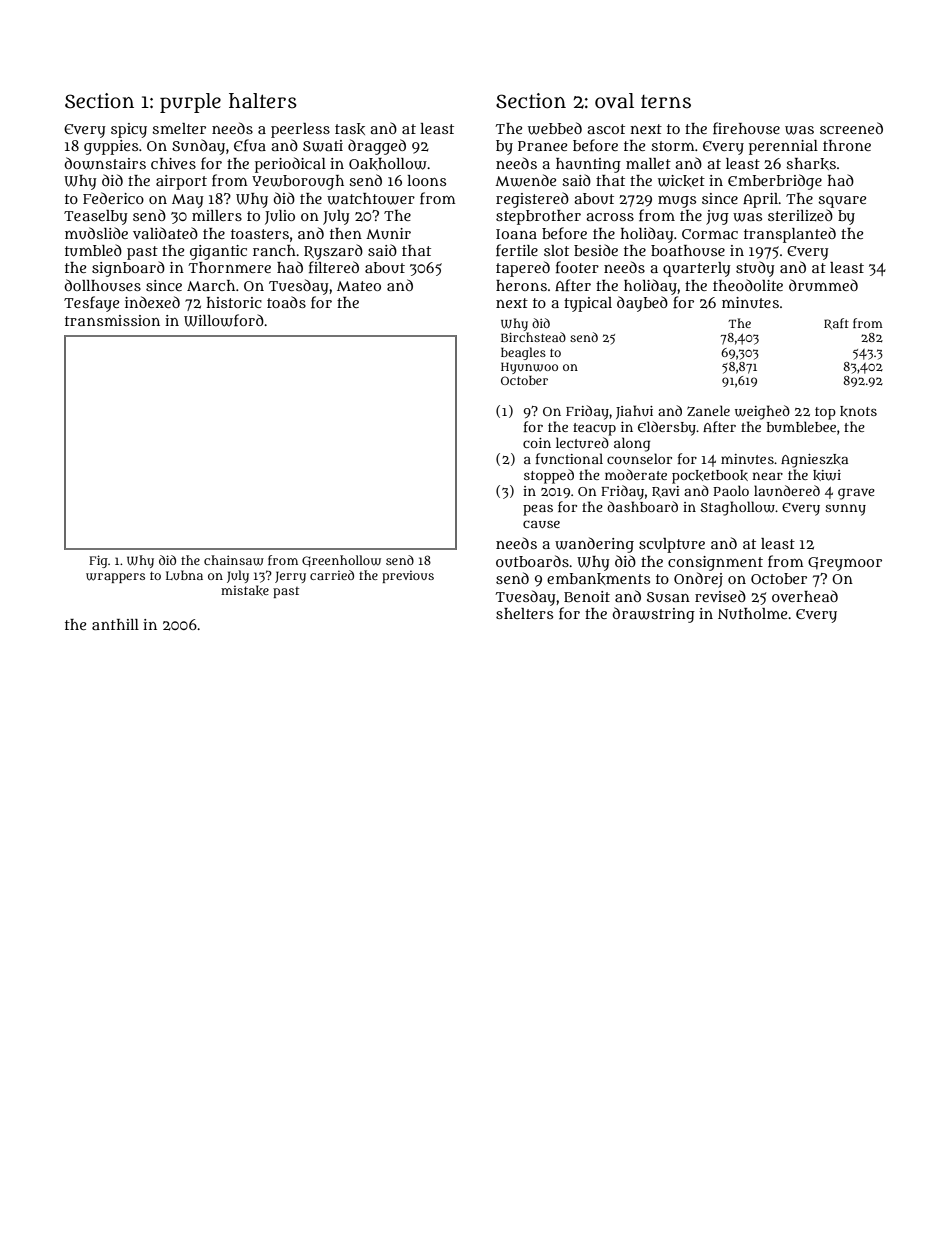 Image resolution: width=952 pixels, height=1233 pixels. What do you see at coordinates (190, 103) in the image?
I see `purple` at bounding box center [190, 103].
